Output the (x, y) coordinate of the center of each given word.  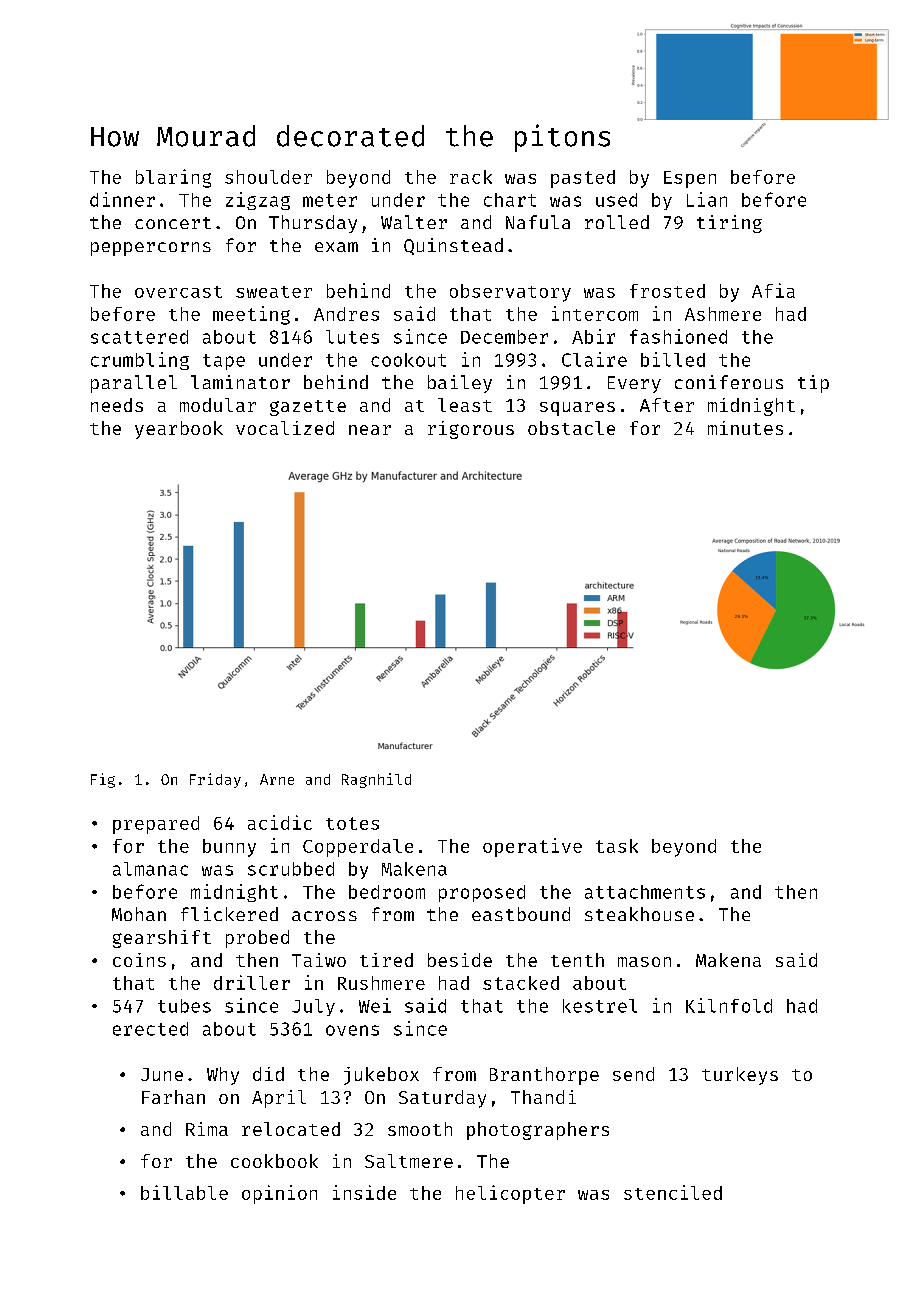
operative (532, 847)
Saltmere (409, 1161)
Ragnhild (376, 780)
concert (173, 223)
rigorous (471, 430)
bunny (229, 848)
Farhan (173, 1097)
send (633, 1074)
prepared (156, 825)
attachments (645, 892)
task (617, 846)
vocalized (285, 428)
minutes (745, 428)
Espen (690, 179)
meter (330, 200)
